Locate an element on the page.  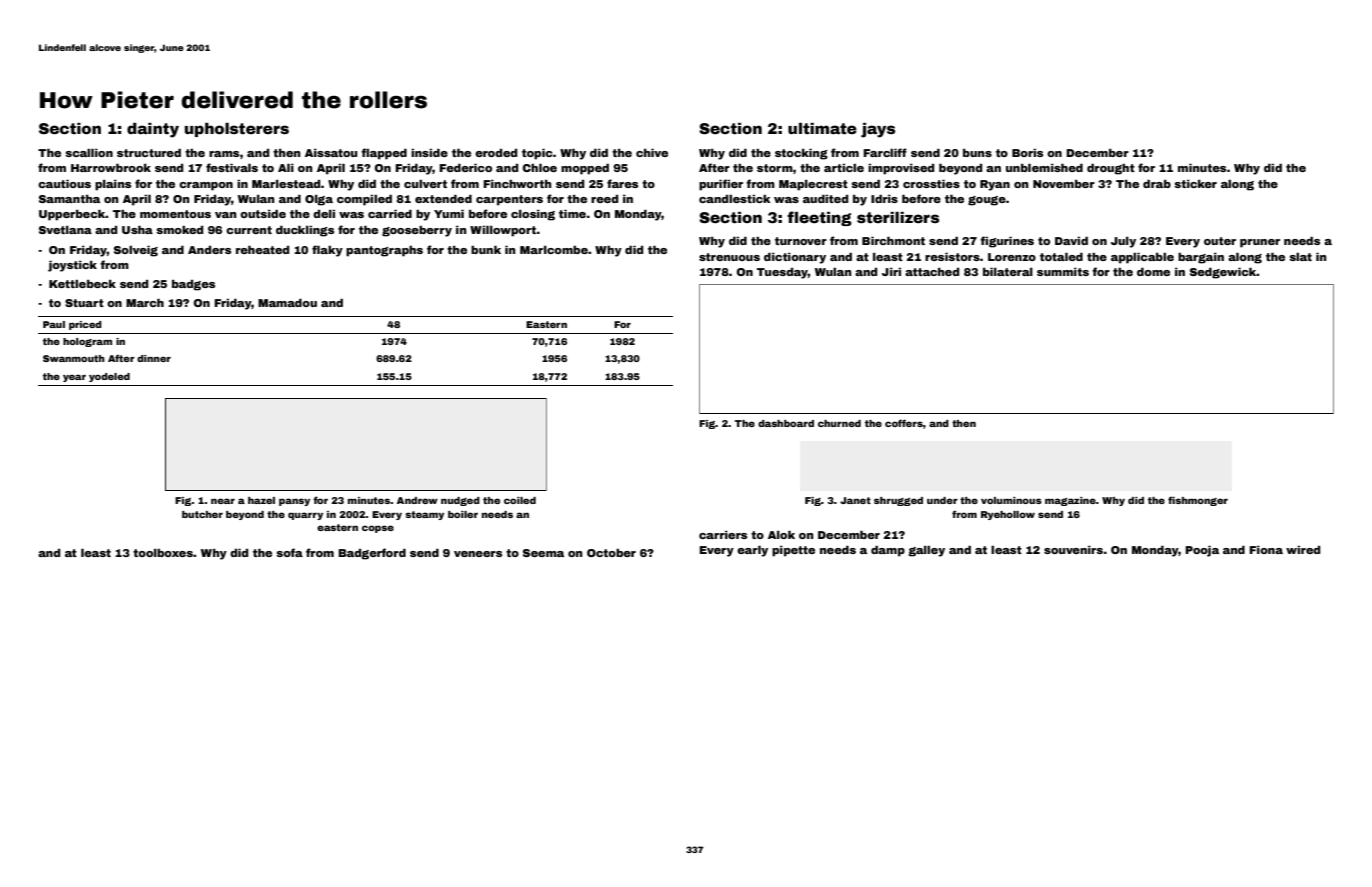
churned is located at coordinates (839, 423).
